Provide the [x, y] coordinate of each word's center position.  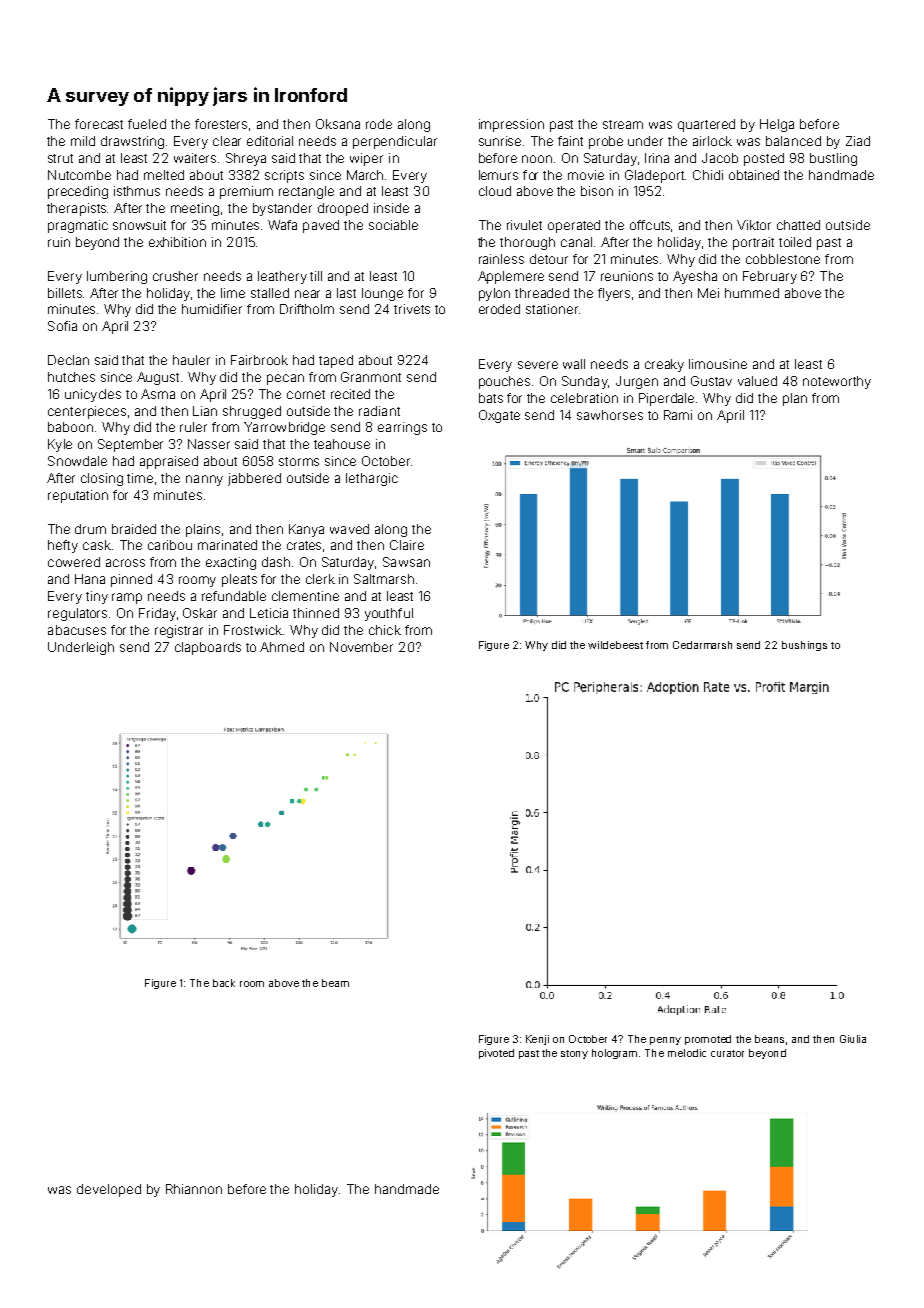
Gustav [711, 381]
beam [335, 983]
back [224, 983]
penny [665, 1041]
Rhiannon [194, 1189]
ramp [127, 598]
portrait [753, 243]
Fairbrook [259, 360]
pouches [504, 382]
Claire [407, 545]
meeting [195, 209]
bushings [804, 646]
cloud [495, 191]
